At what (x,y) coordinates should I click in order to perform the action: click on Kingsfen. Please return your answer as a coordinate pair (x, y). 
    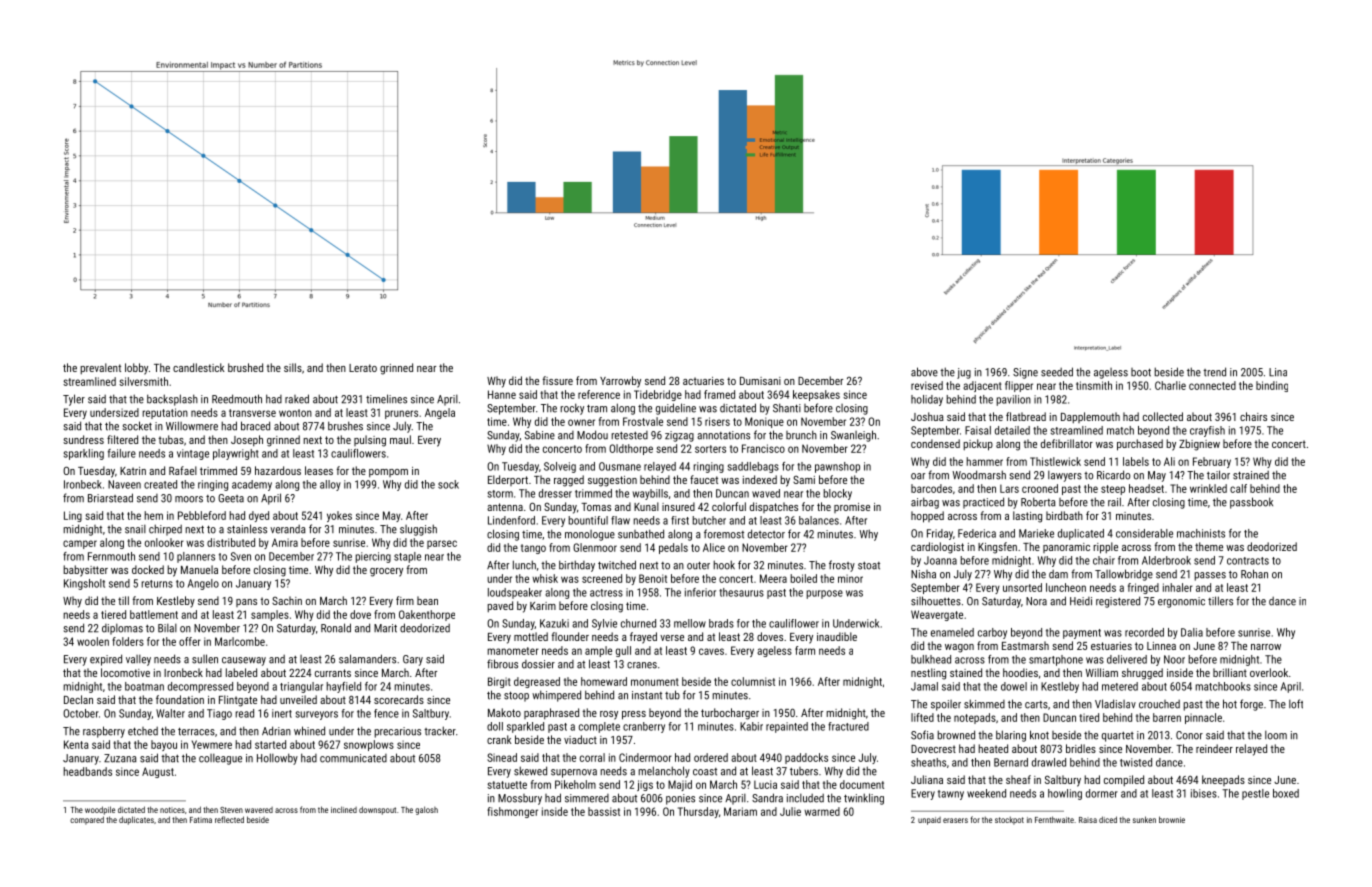
    Looking at the image, I should click on (997, 548).
